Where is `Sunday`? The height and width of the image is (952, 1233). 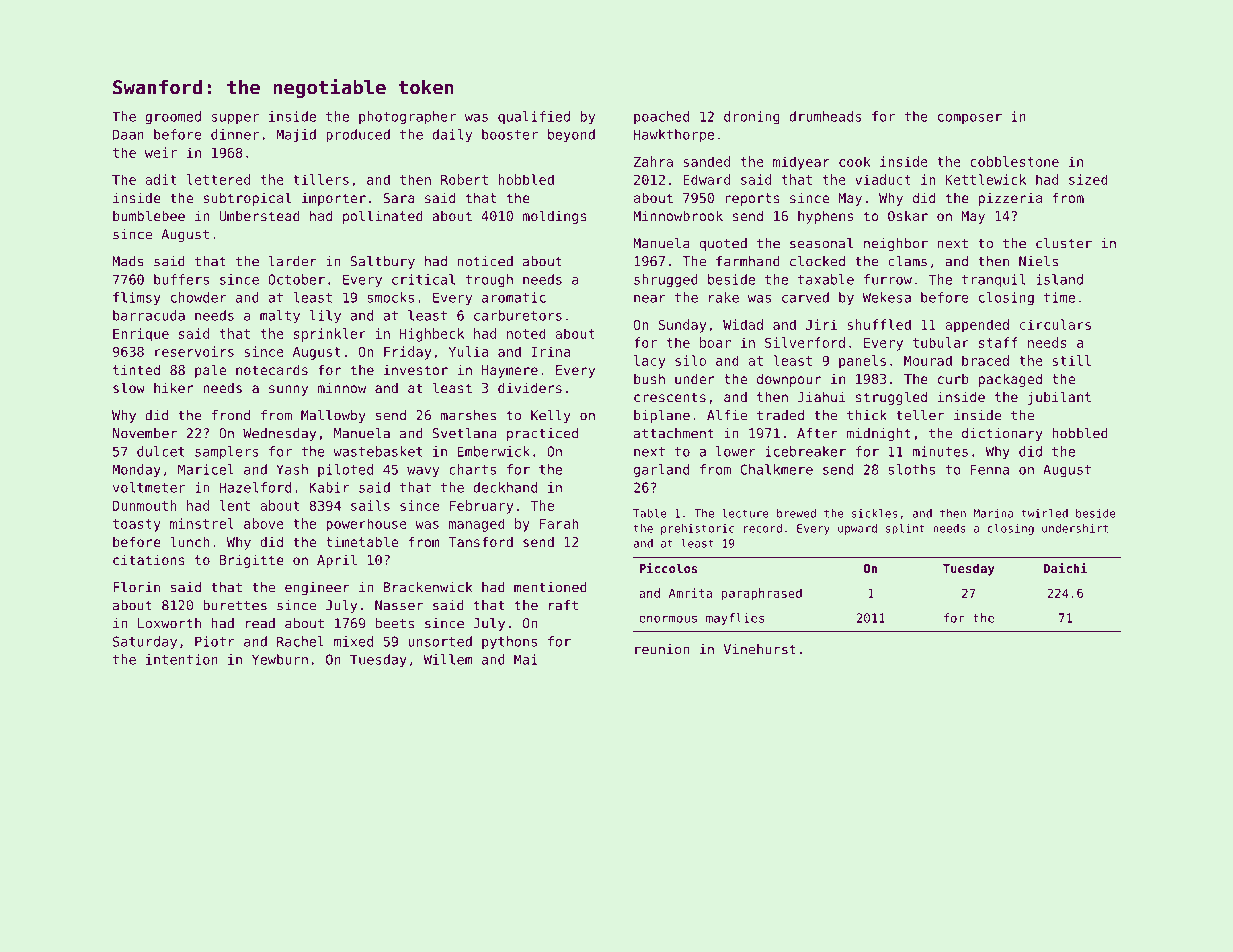
Sunday is located at coordinates (682, 326).
